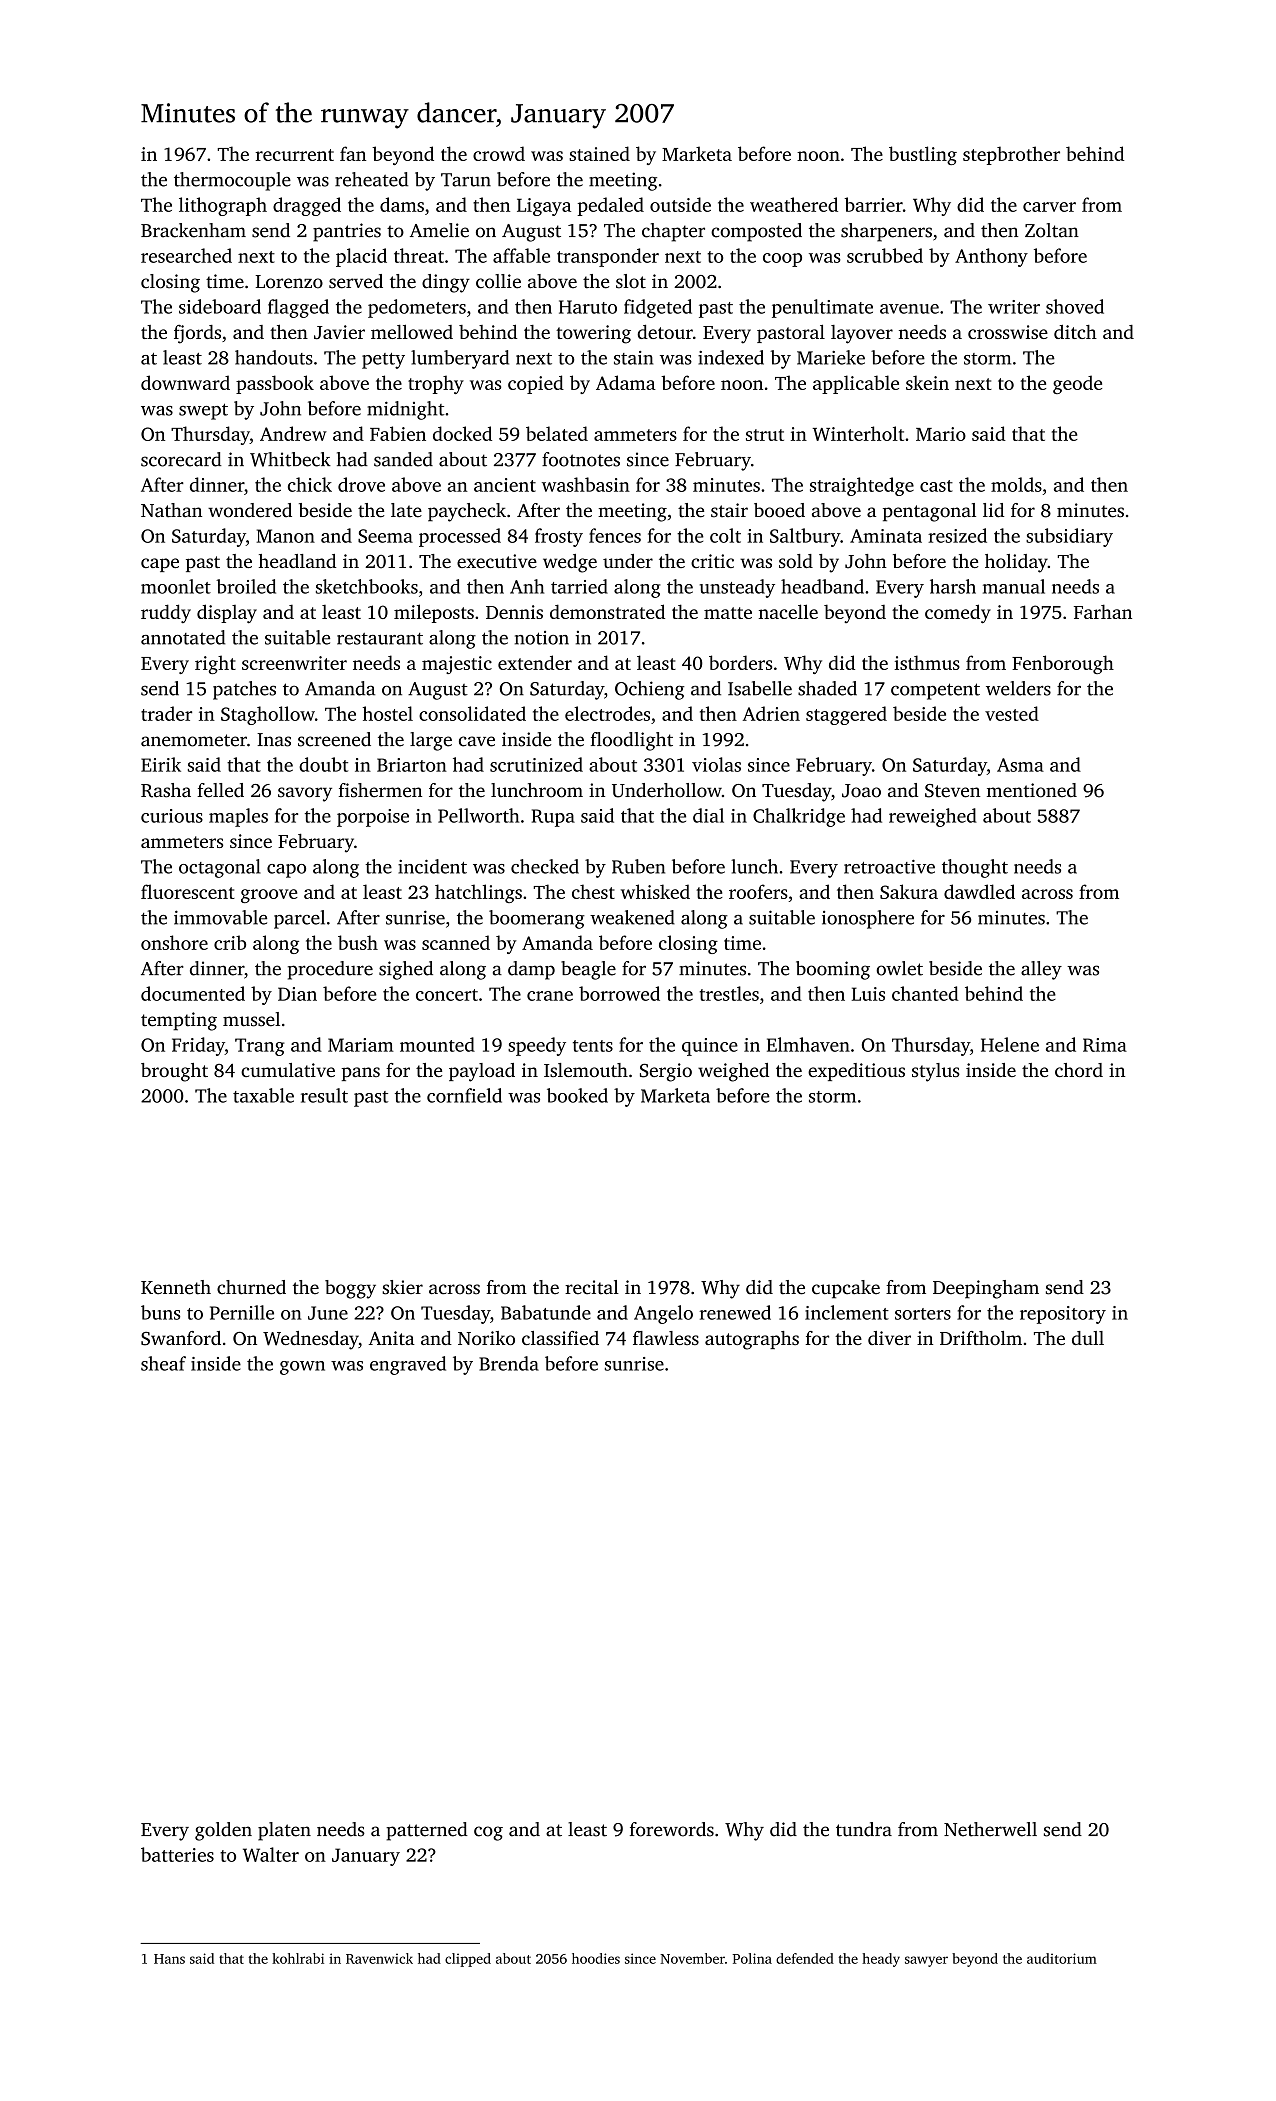  What do you see at coordinates (232, 181) in the screenshot?
I see `thermocouple` at bounding box center [232, 181].
